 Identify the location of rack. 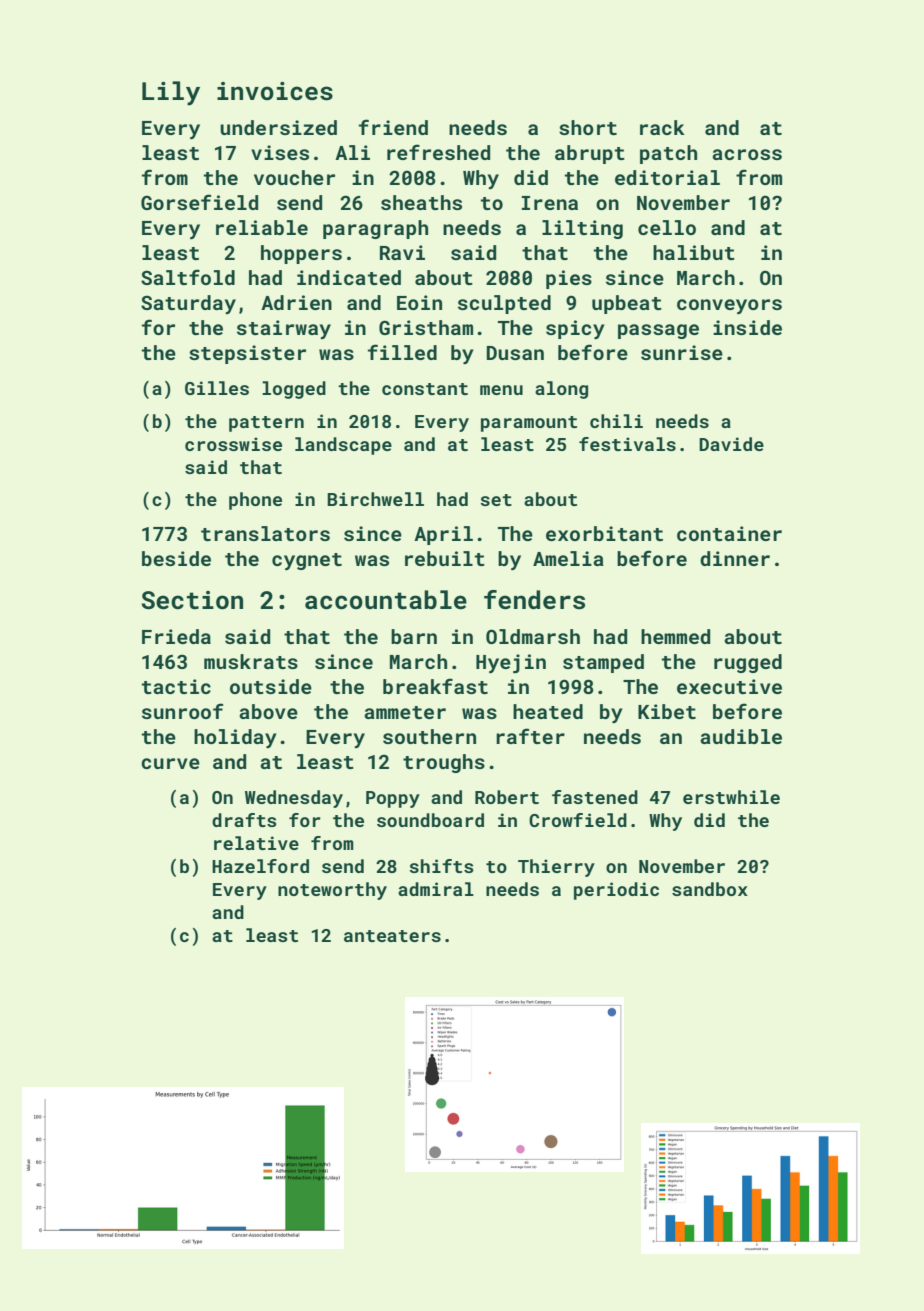
(662, 127).
